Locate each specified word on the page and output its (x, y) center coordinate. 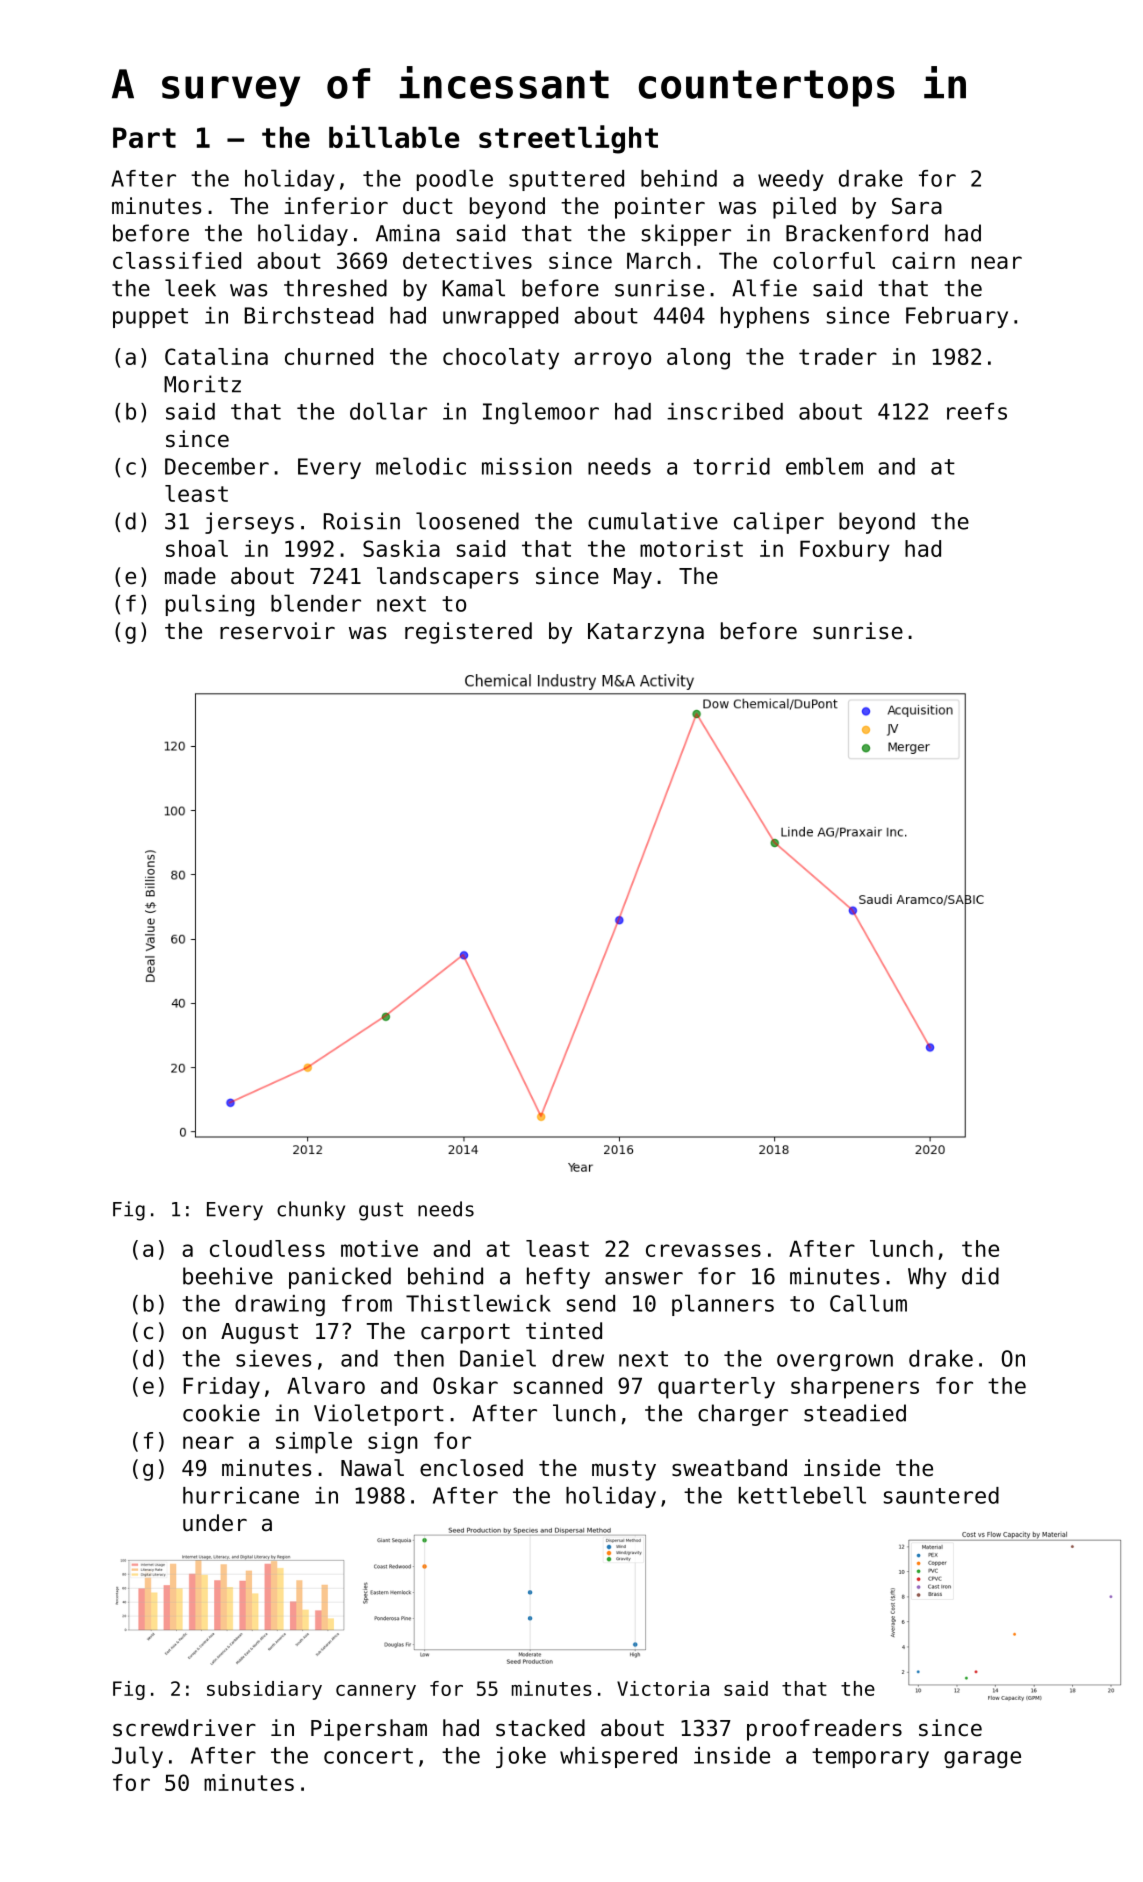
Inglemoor (541, 413)
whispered (618, 1757)
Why (927, 1278)
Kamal (473, 288)
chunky (311, 1211)
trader (838, 356)
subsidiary (264, 1690)
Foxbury (845, 551)
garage (982, 1759)
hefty (558, 1278)
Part (144, 137)
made (190, 576)
